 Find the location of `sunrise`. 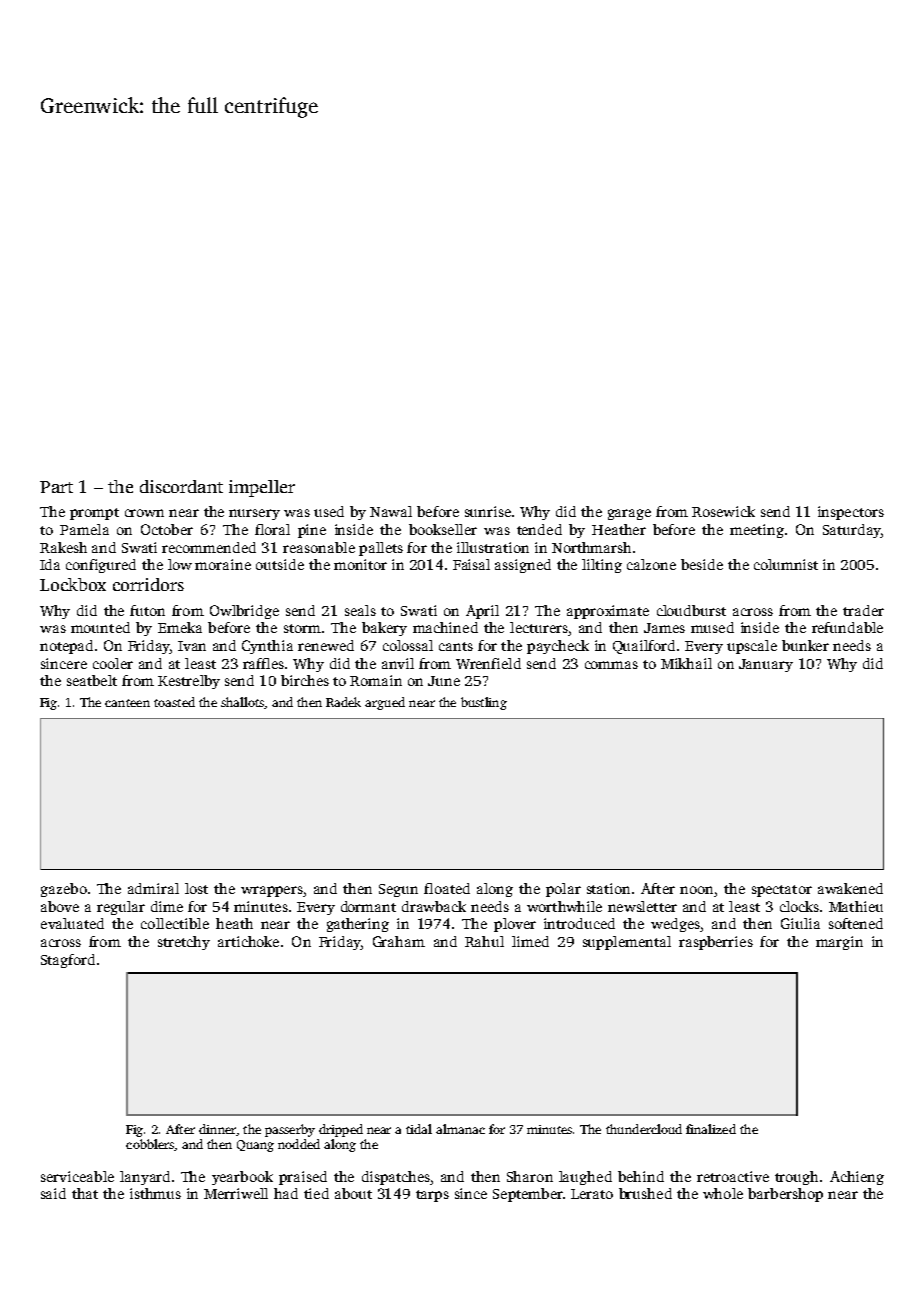

sunrise is located at coordinates (488, 511).
